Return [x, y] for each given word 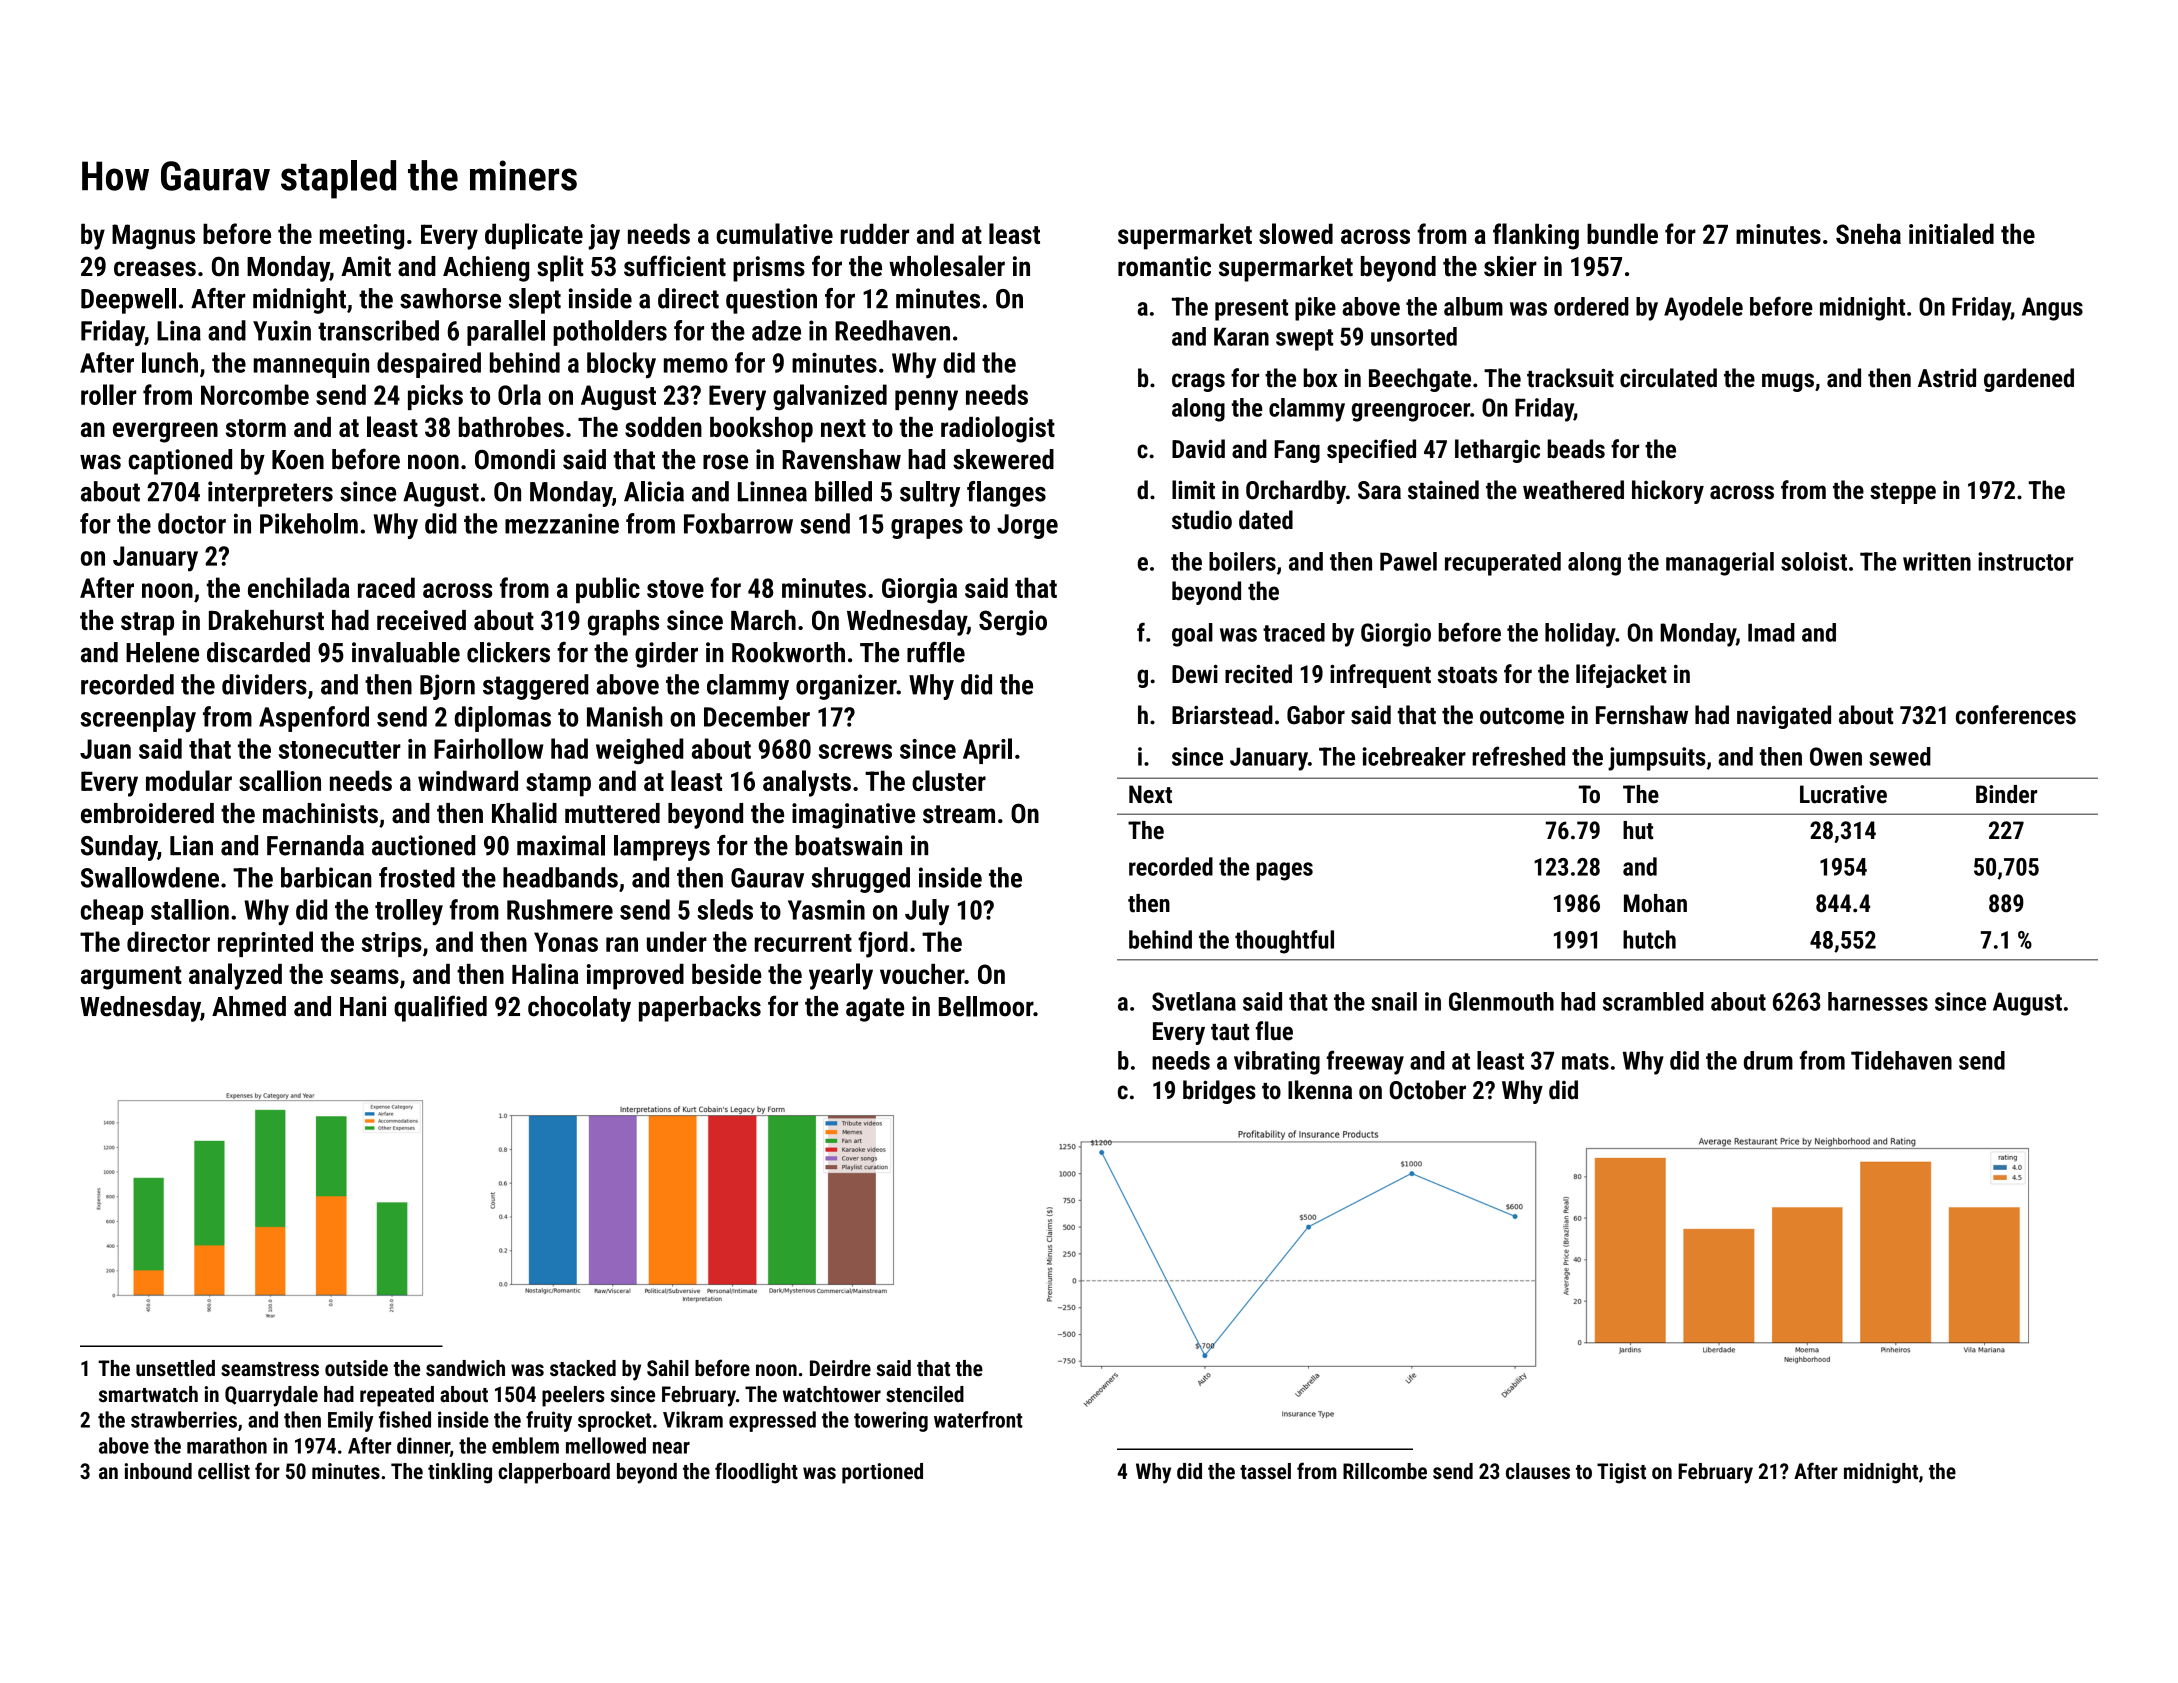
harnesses [1878, 1001]
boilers [1242, 561]
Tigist [1621, 1473]
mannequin [311, 365]
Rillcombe [1385, 1471]
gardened [2029, 380]
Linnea [772, 491]
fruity [549, 1421]
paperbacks [700, 1009]
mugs [1788, 382]
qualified [440, 1008]
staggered [535, 687]
